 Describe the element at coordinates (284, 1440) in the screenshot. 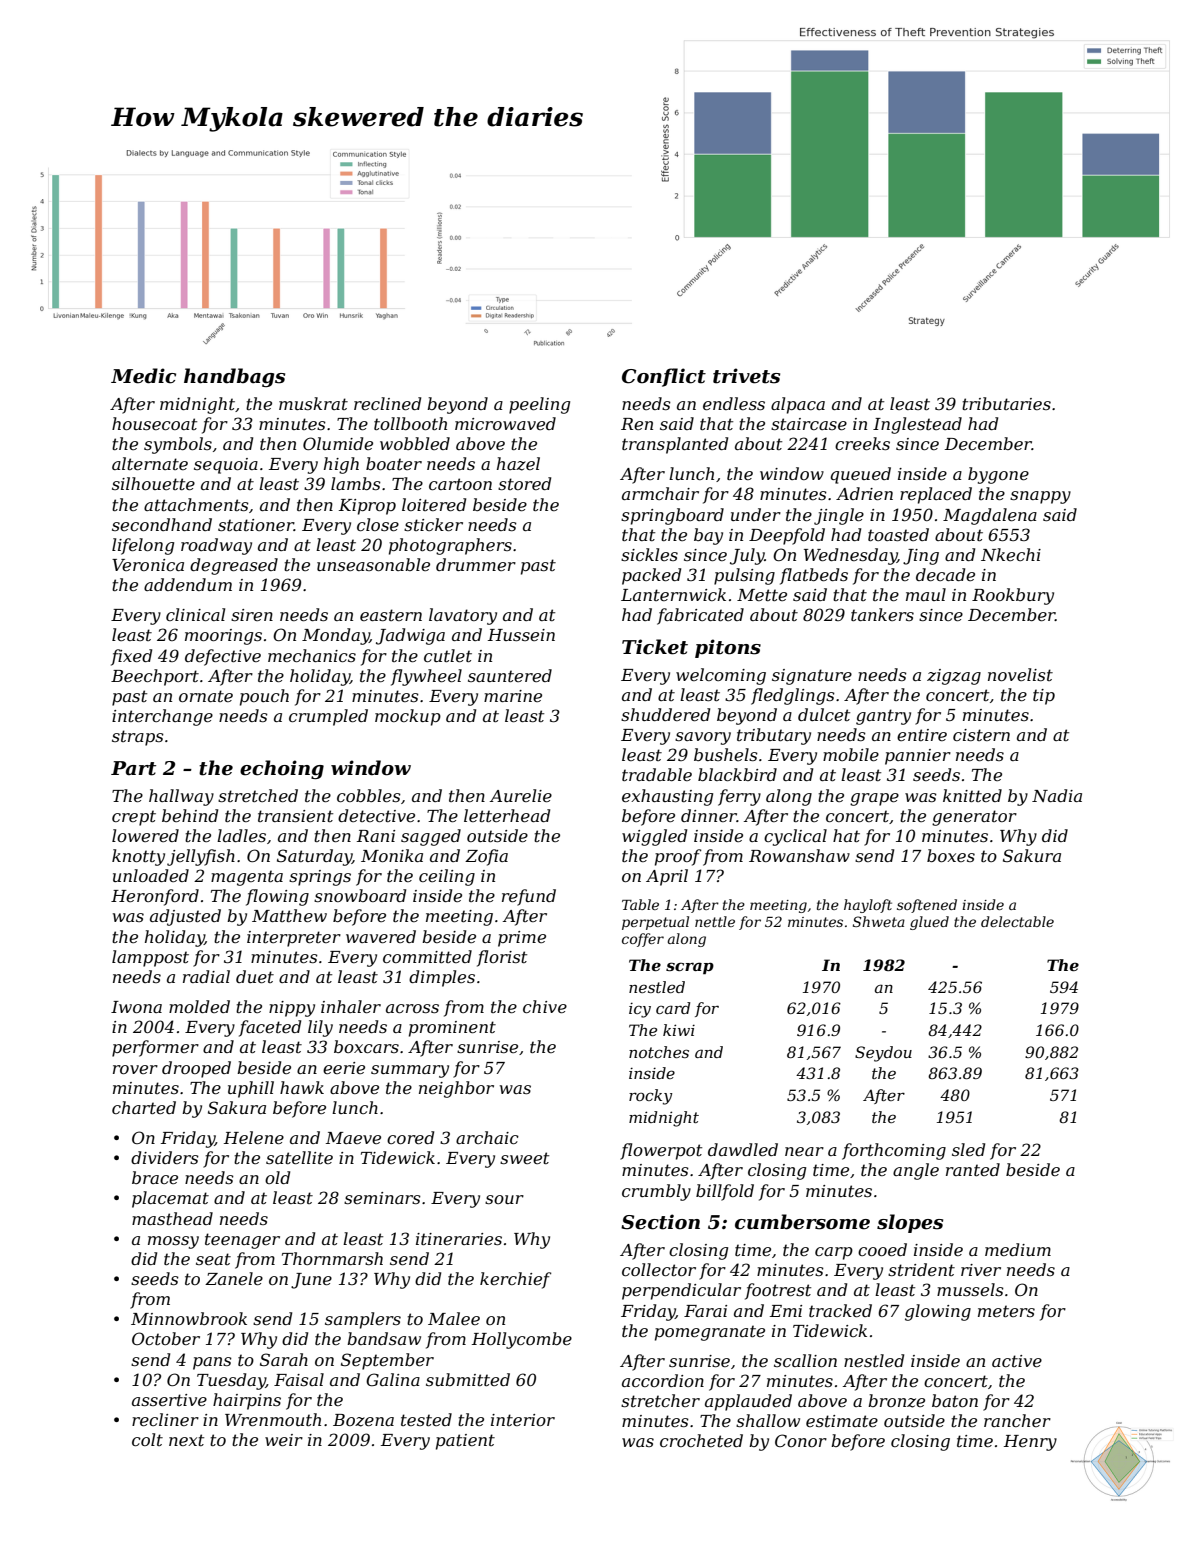

I see `weir` at that location.
